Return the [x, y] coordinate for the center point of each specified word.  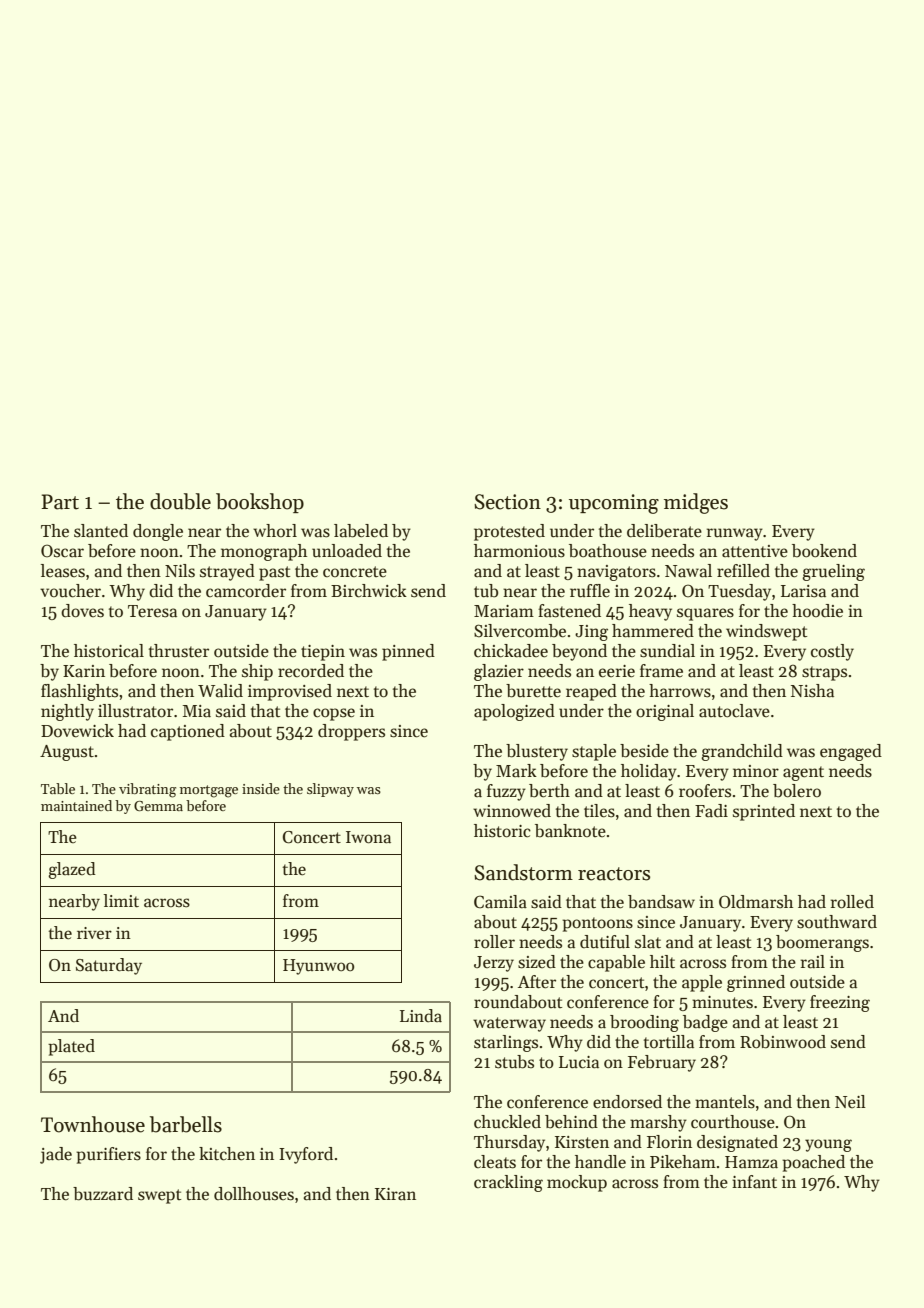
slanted [101, 531]
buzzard [103, 1194]
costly [832, 652]
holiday [649, 772]
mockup [577, 1183]
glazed [72, 870]
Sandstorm [523, 872]
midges [696, 503]
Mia [197, 711]
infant [754, 1182]
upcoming [614, 504]
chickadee [511, 651]
